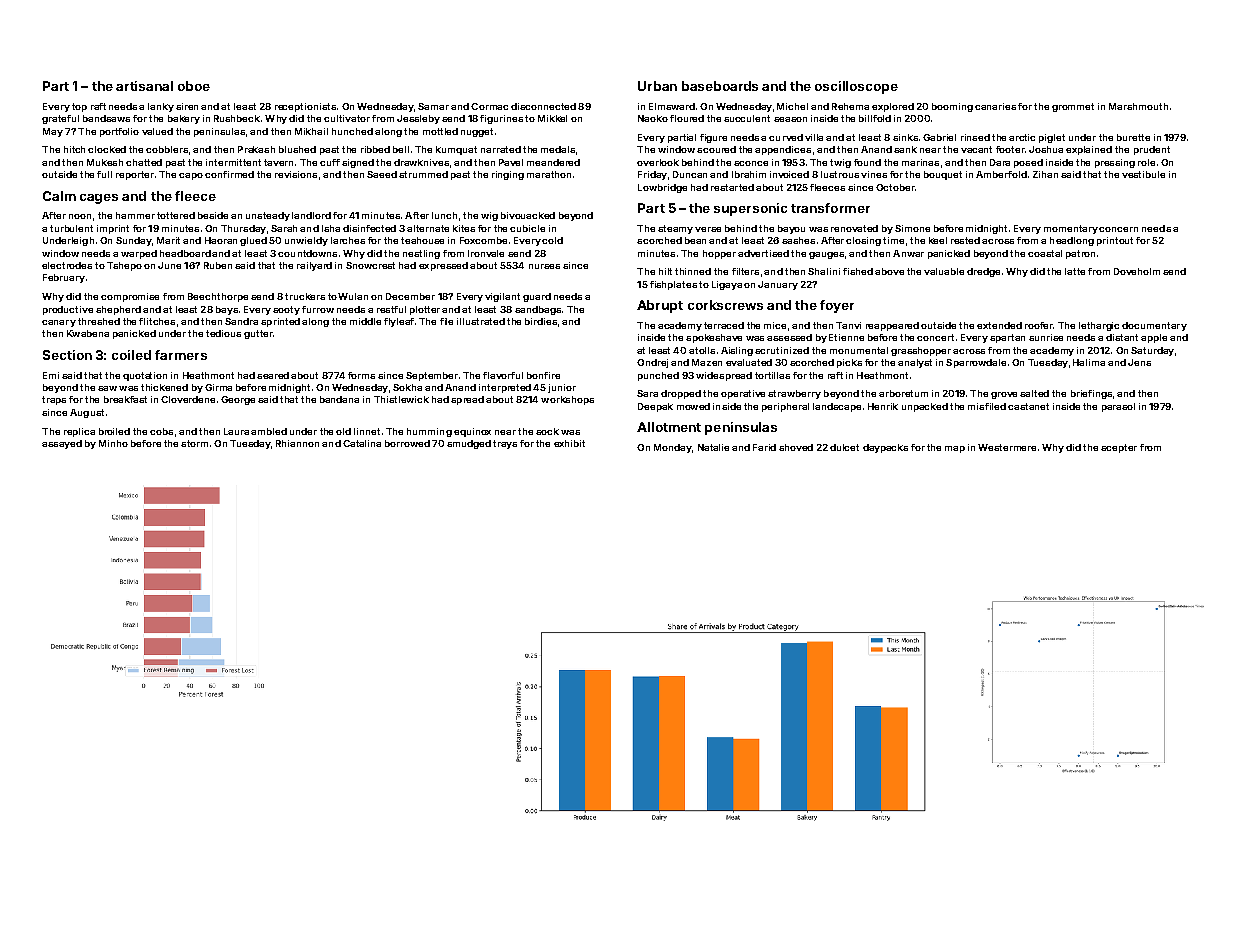 This screenshot has width=1233, height=952. What do you see at coordinates (750, 209) in the screenshot?
I see `supersonic` at bounding box center [750, 209].
